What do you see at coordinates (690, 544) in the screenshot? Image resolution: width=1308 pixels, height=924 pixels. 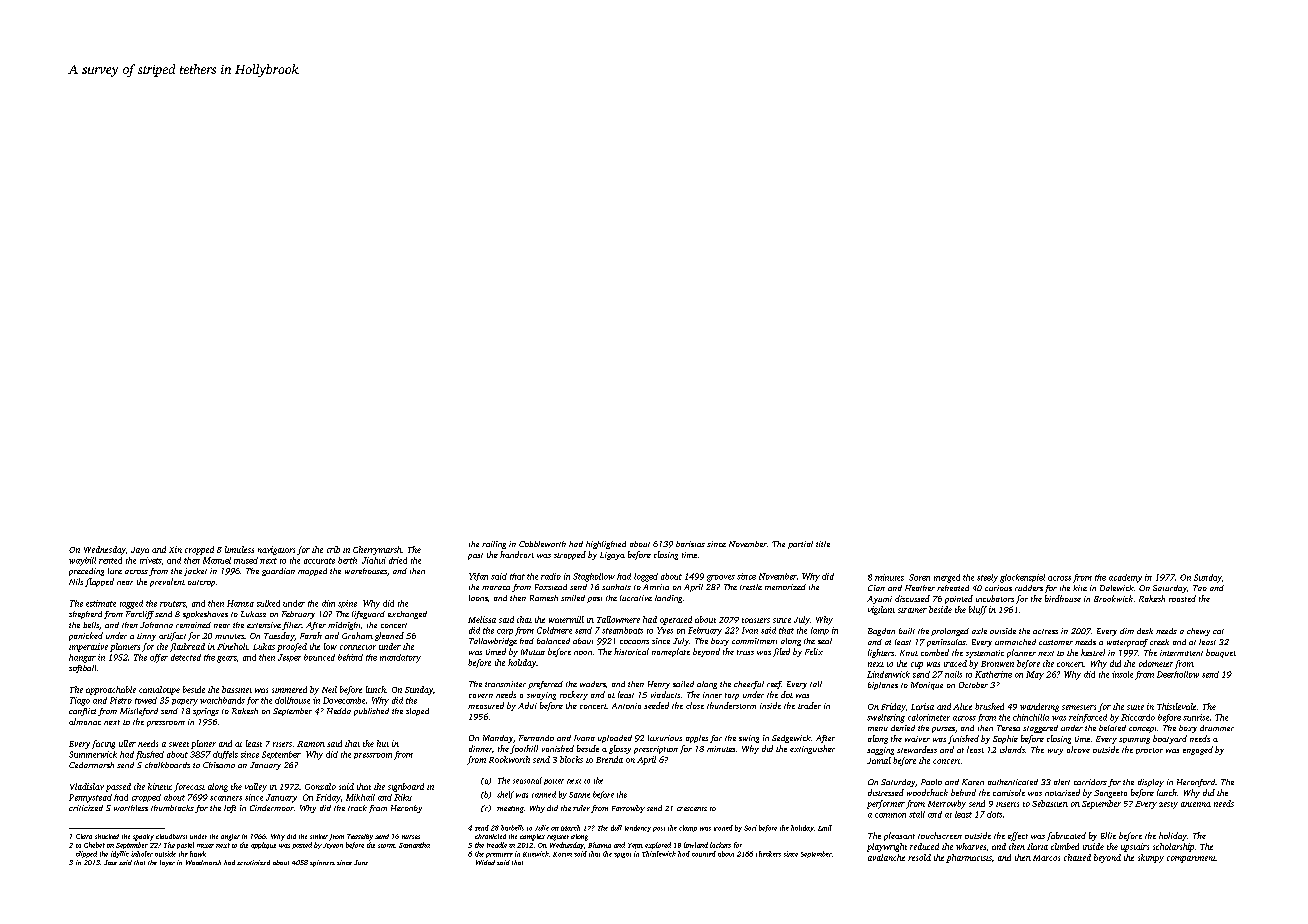 I see `baristas` at bounding box center [690, 544].
